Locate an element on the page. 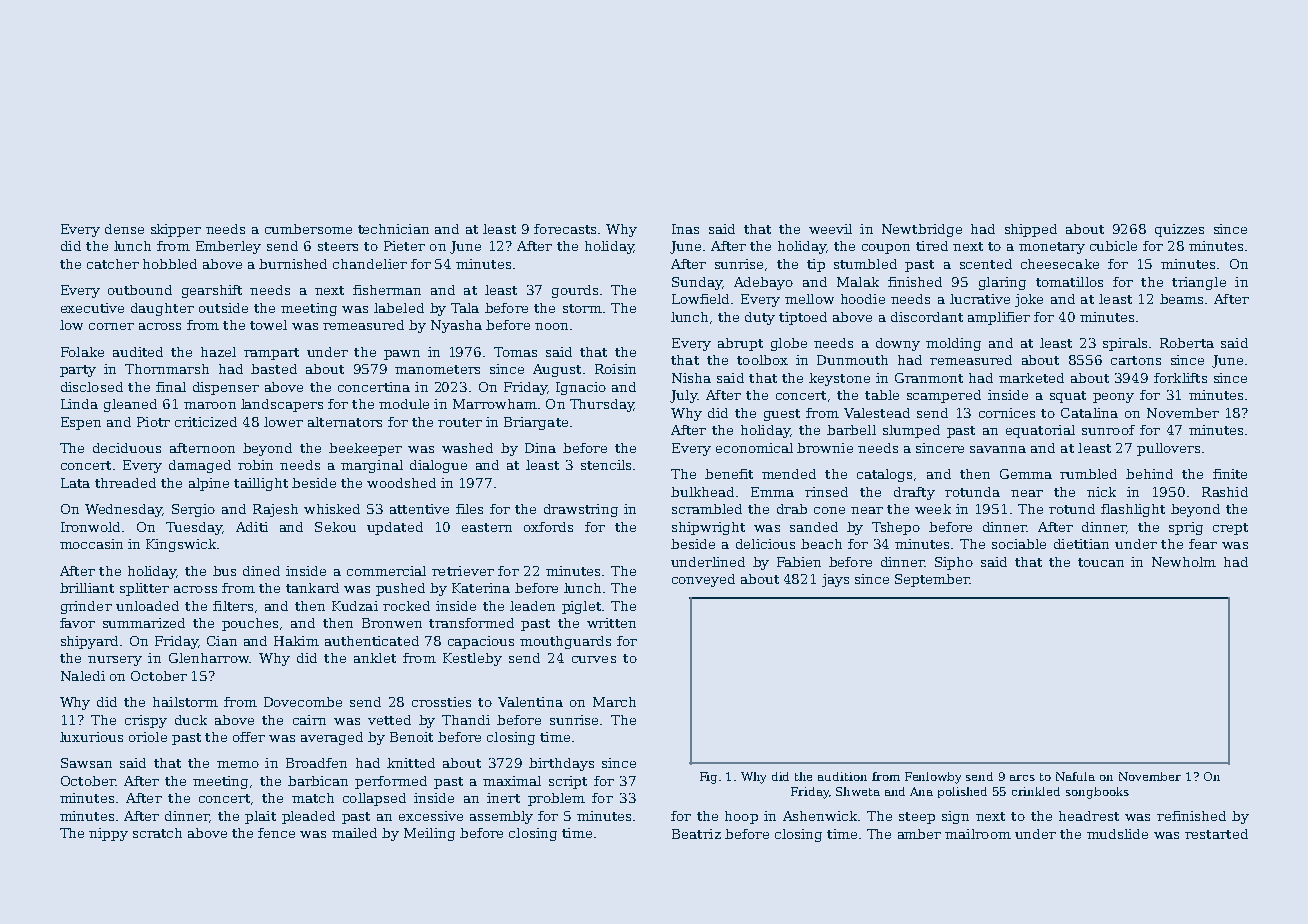  Roberta is located at coordinates (1187, 343).
